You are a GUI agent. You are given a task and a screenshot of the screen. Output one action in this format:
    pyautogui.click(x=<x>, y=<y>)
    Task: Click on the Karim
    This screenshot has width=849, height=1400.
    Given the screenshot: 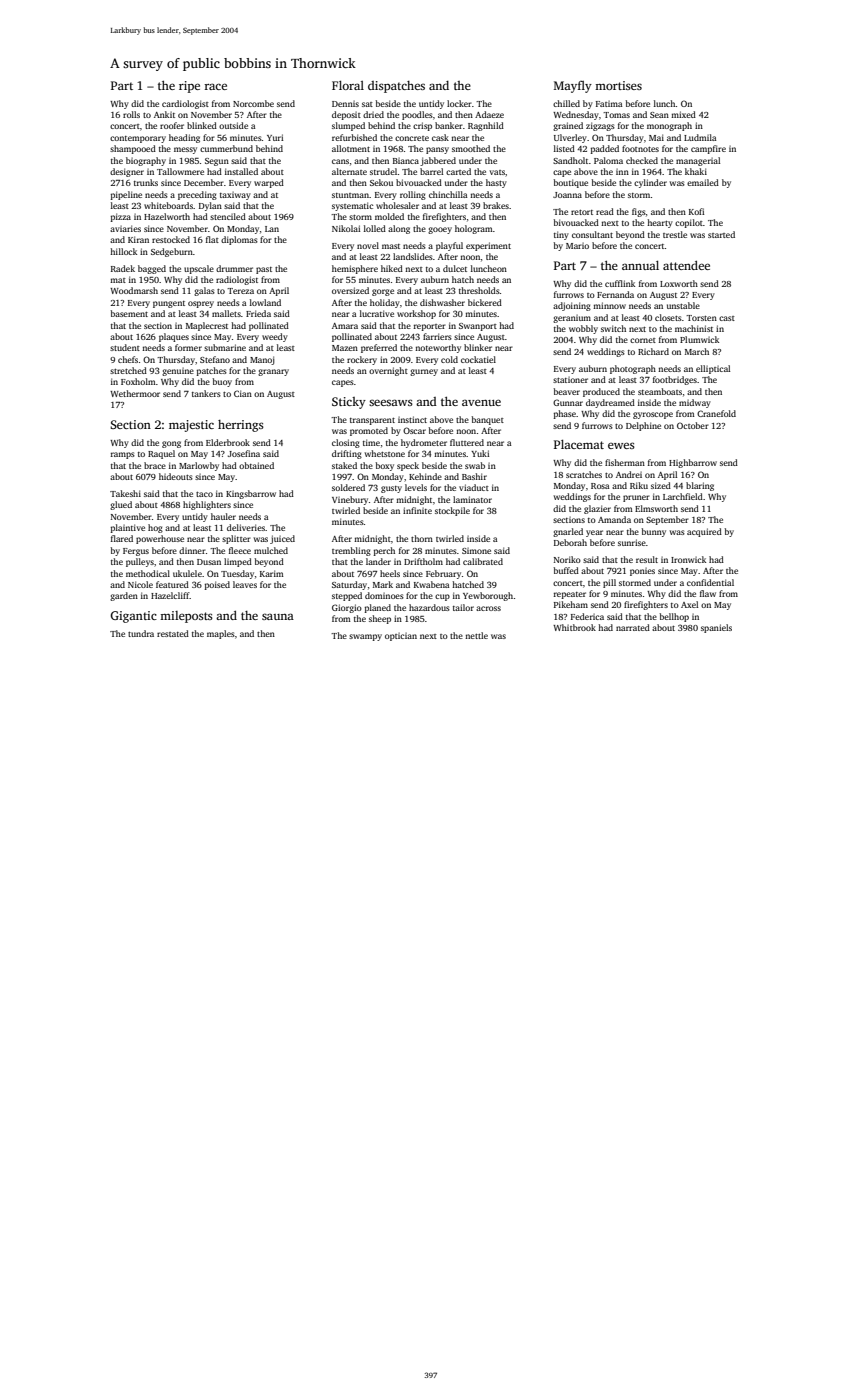 What is the action you would take?
    pyautogui.click(x=272, y=573)
